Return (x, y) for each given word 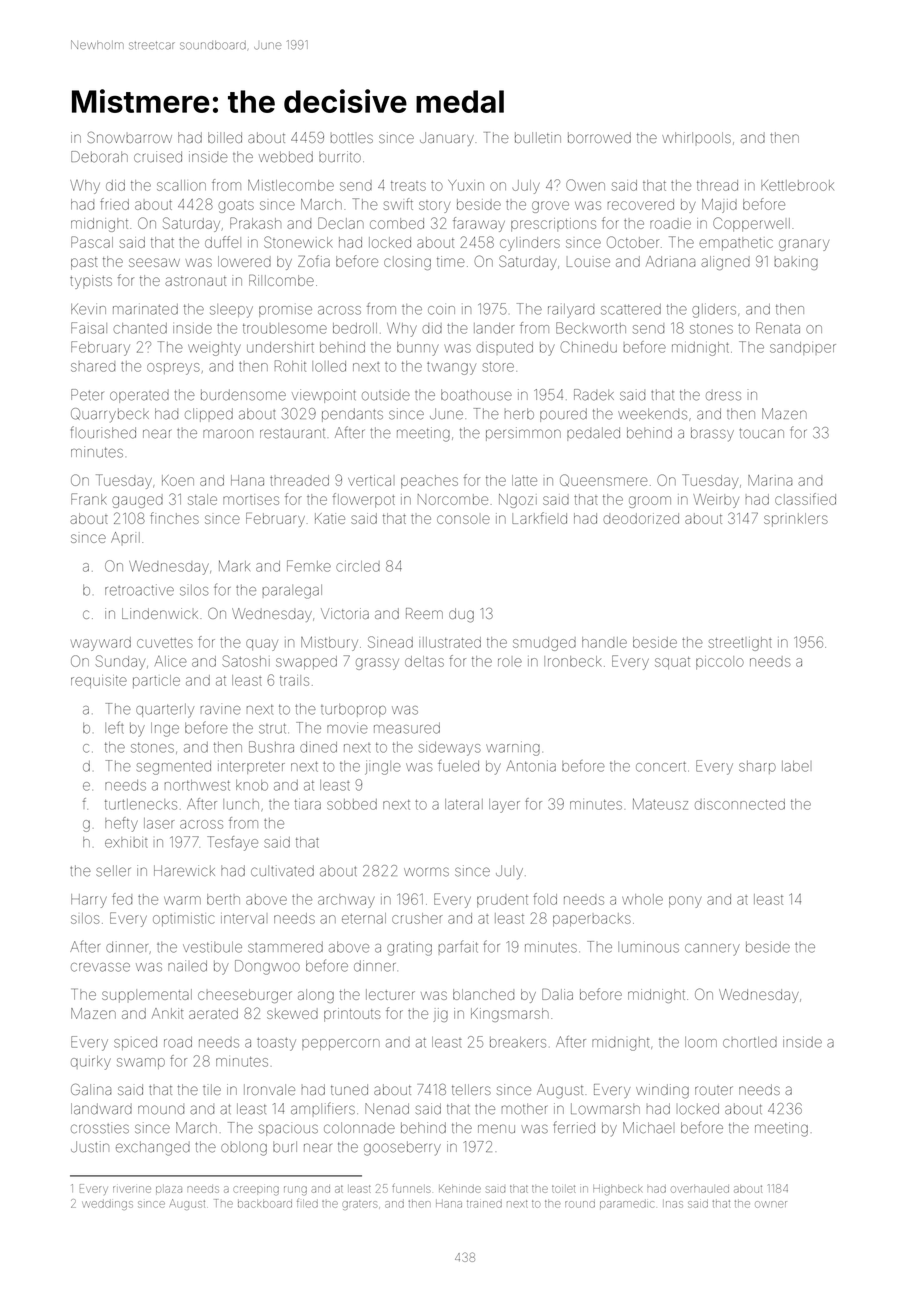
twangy (451, 368)
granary (804, 245)
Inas (673, 1204)
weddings (107, 1205)
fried (114, 204)
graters (359, 1205)
